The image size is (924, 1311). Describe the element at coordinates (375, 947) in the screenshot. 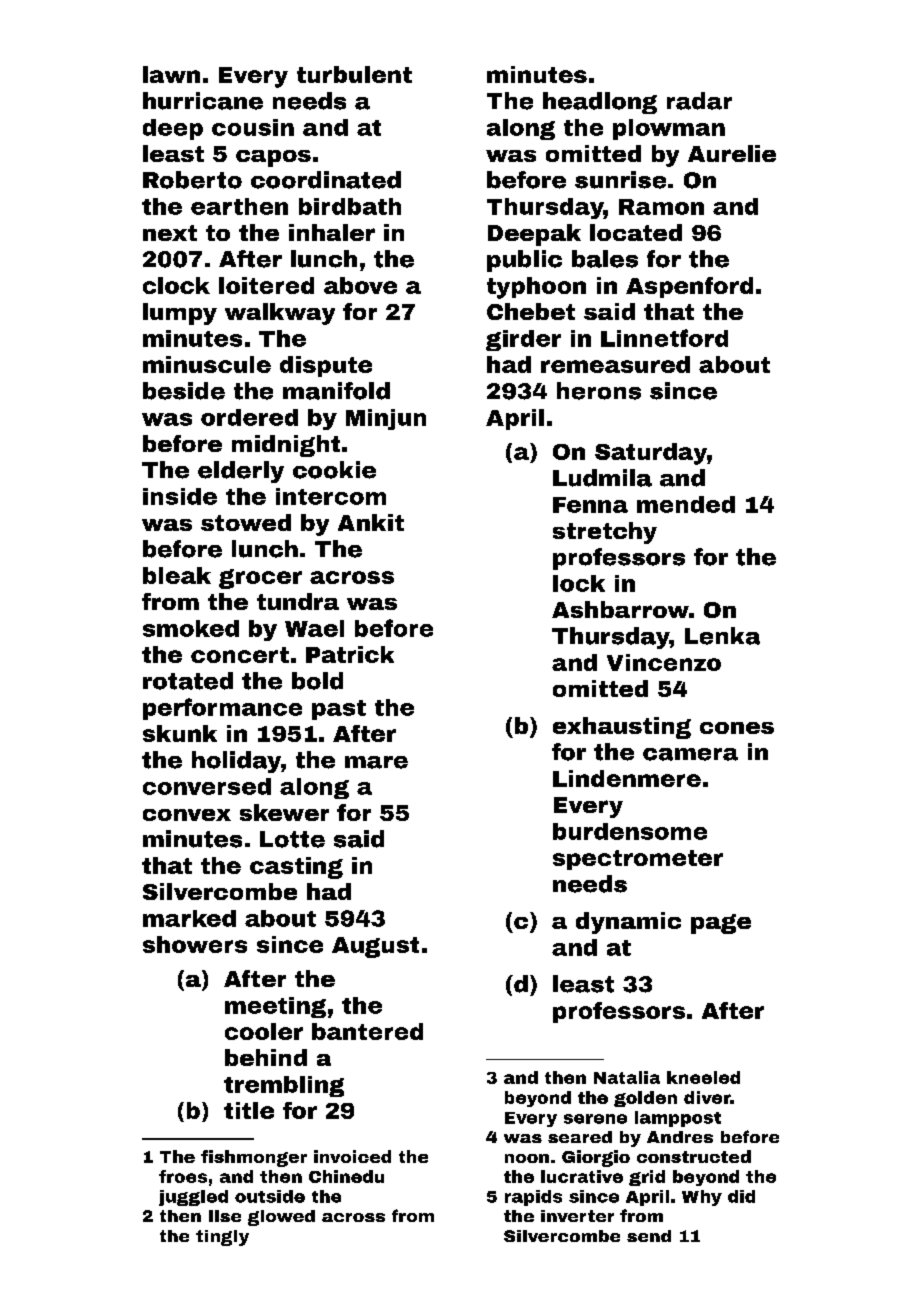

I see `August` at that location.
